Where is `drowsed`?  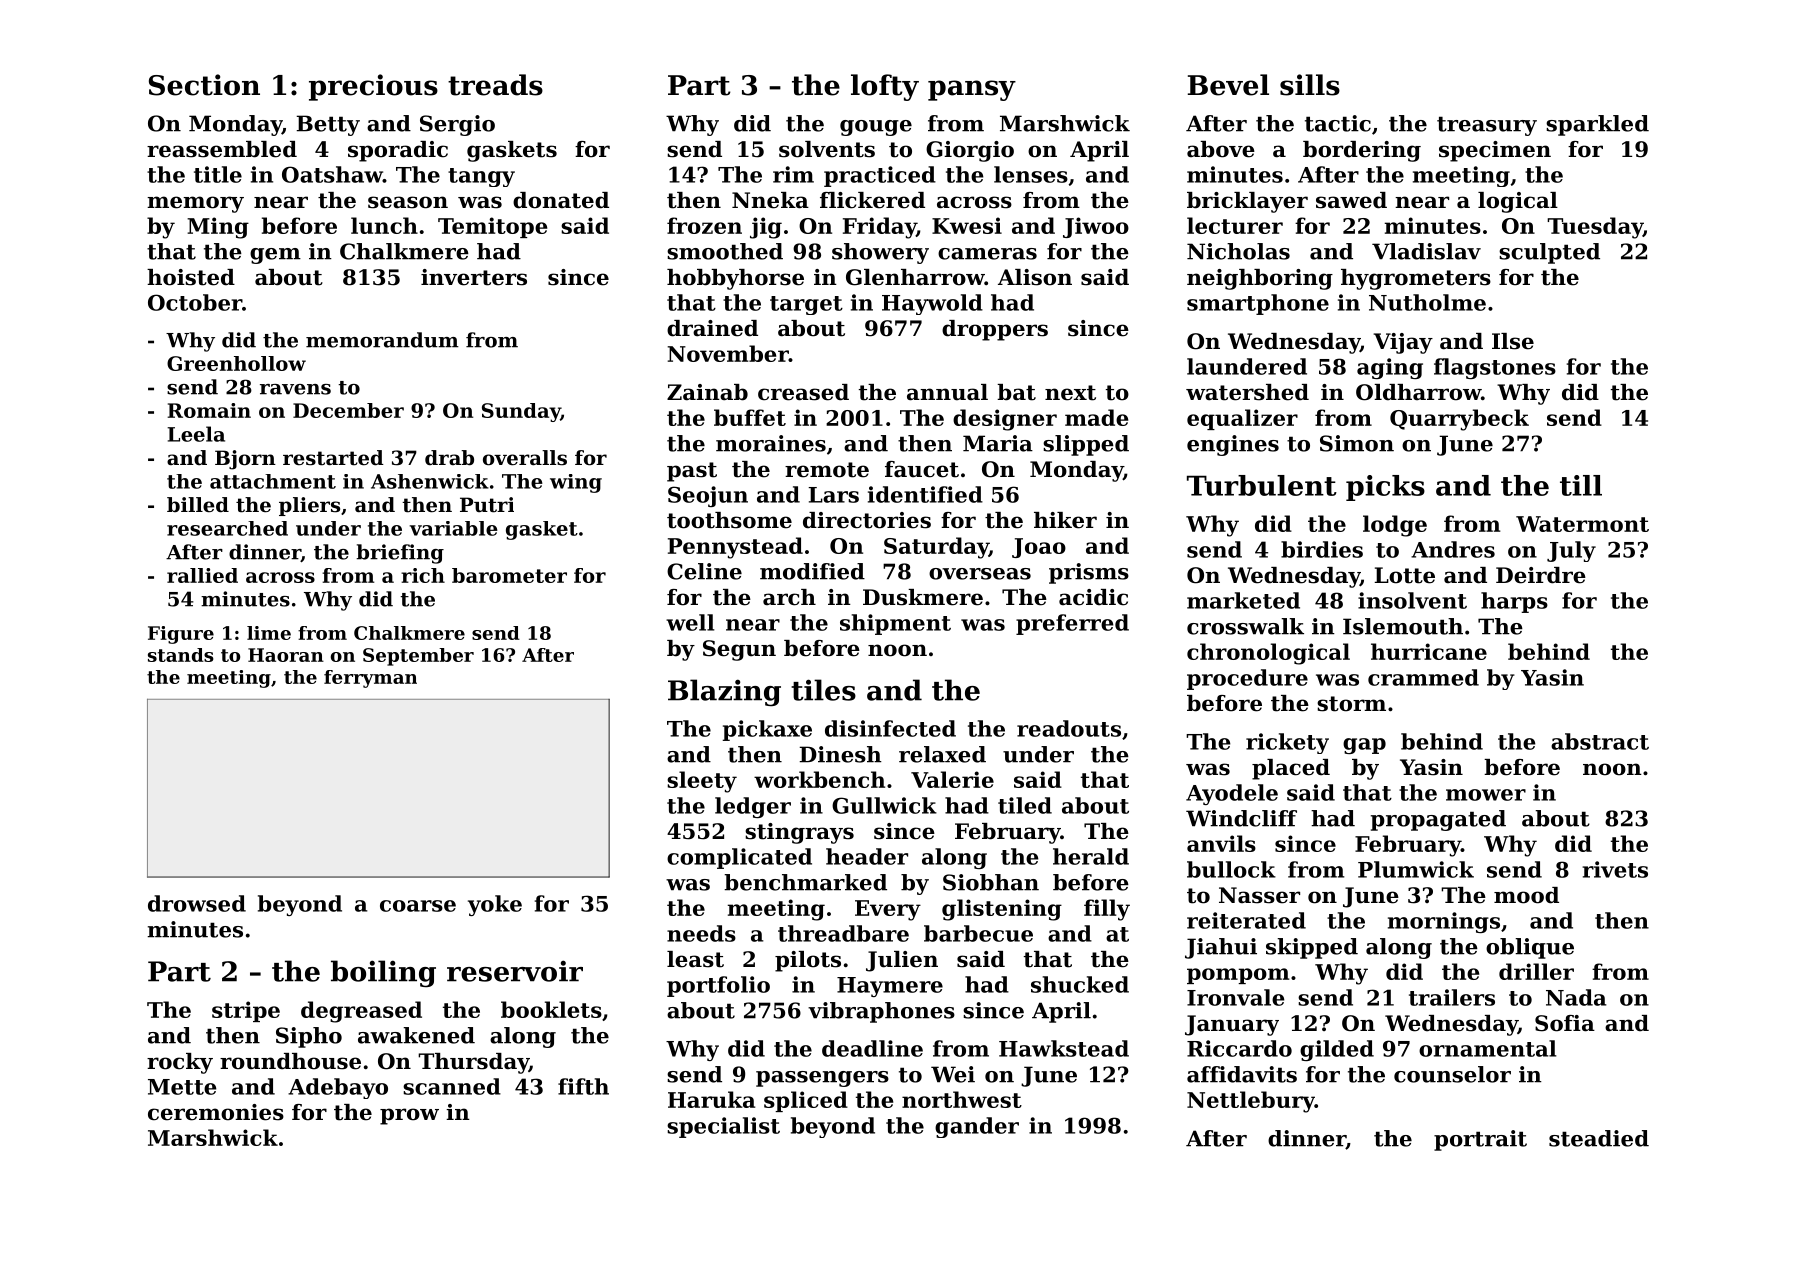 drowsed is located at coordinates (197, 903).
